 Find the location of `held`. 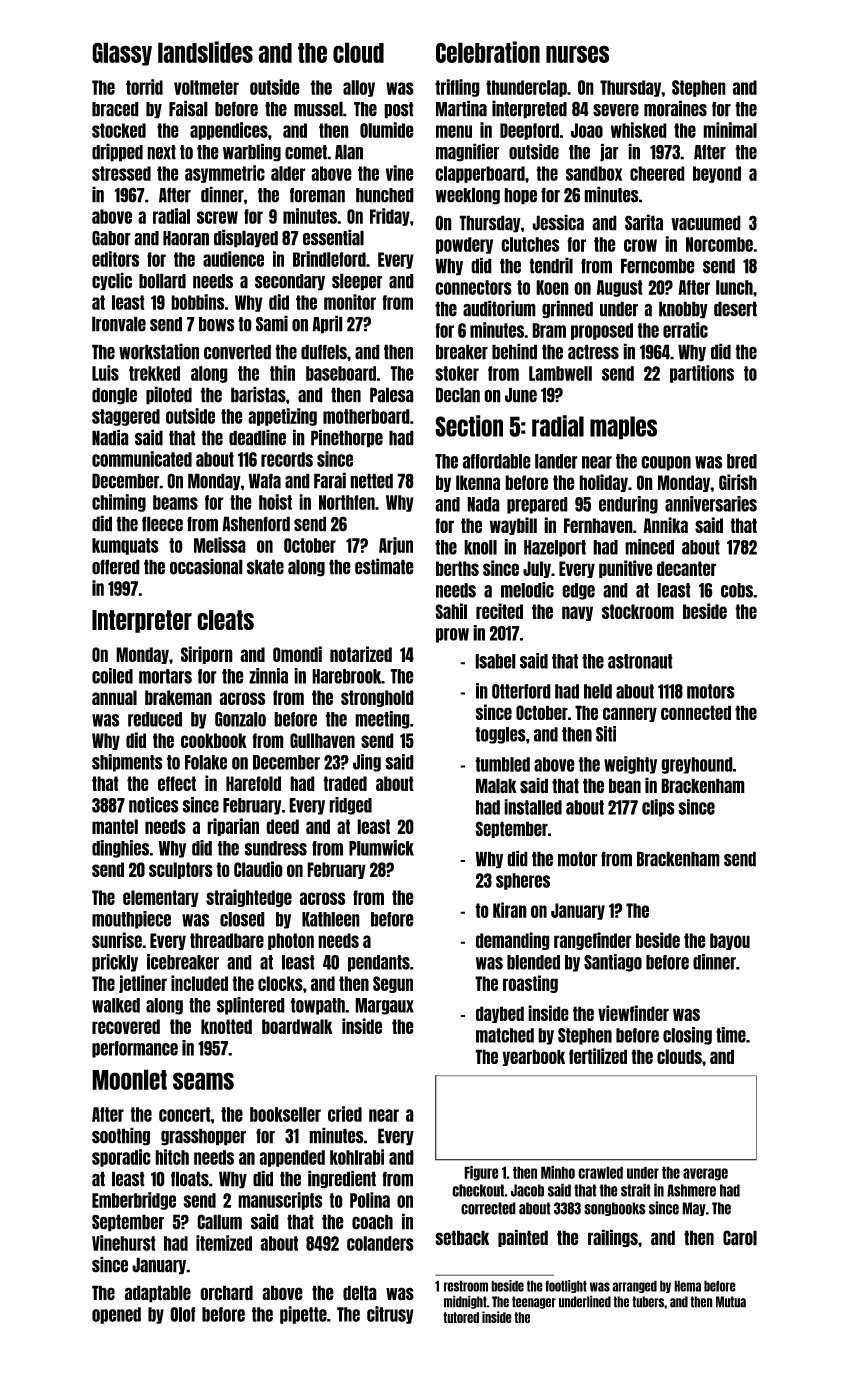

held is located at coordinates (598, 691).
